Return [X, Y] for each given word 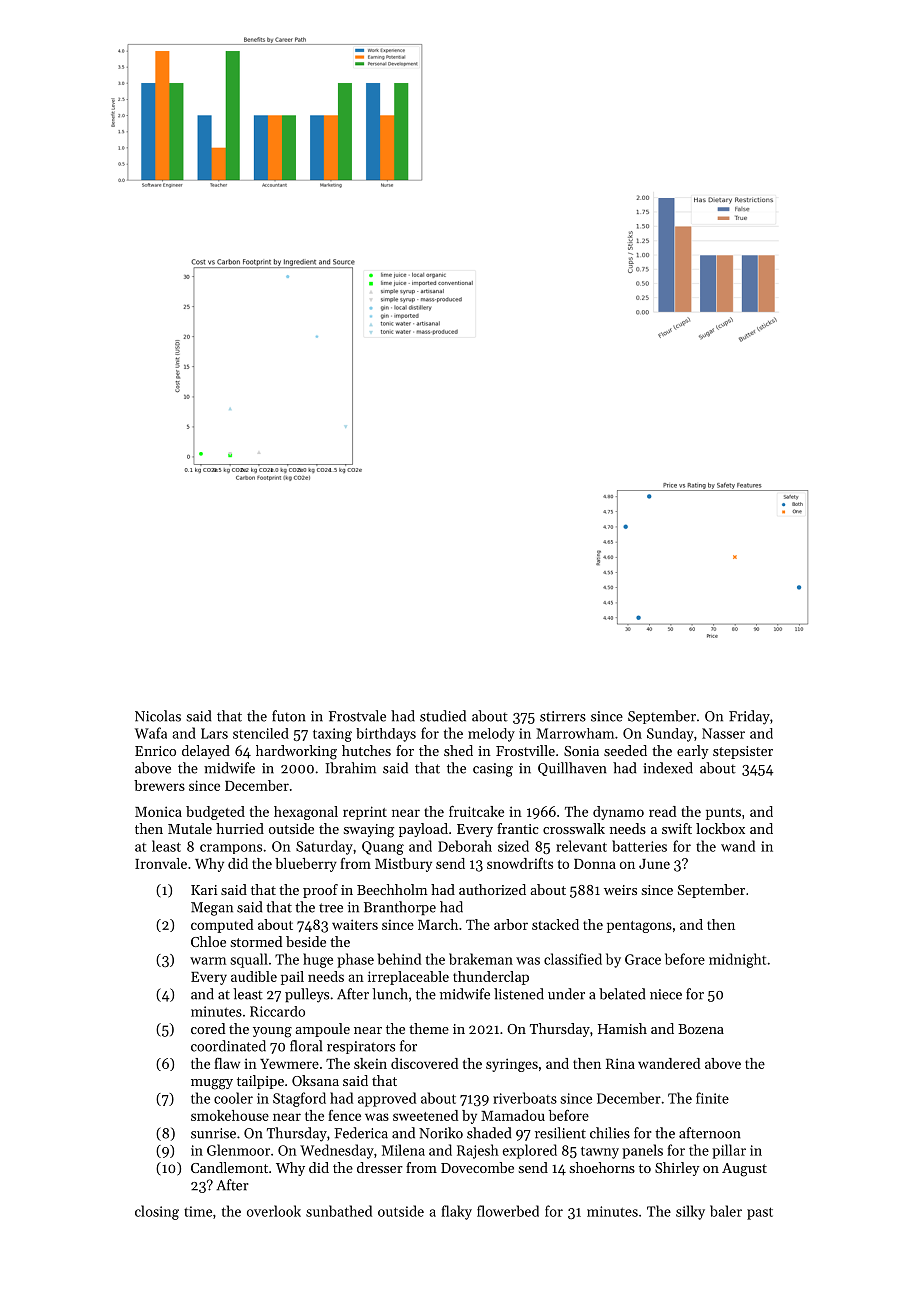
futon [289, 716]
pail [292, 978]
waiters [355, 924]
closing [157, 1212]
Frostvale [357, 716]
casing [493, 770]
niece [666, 994]
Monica [158, 811]
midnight [737, 960]
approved [387, 1099]
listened [519, 994]
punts [723, 814]
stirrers [563, 716]
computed [222, 926]
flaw [227, 1063]
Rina [620, 1063]
